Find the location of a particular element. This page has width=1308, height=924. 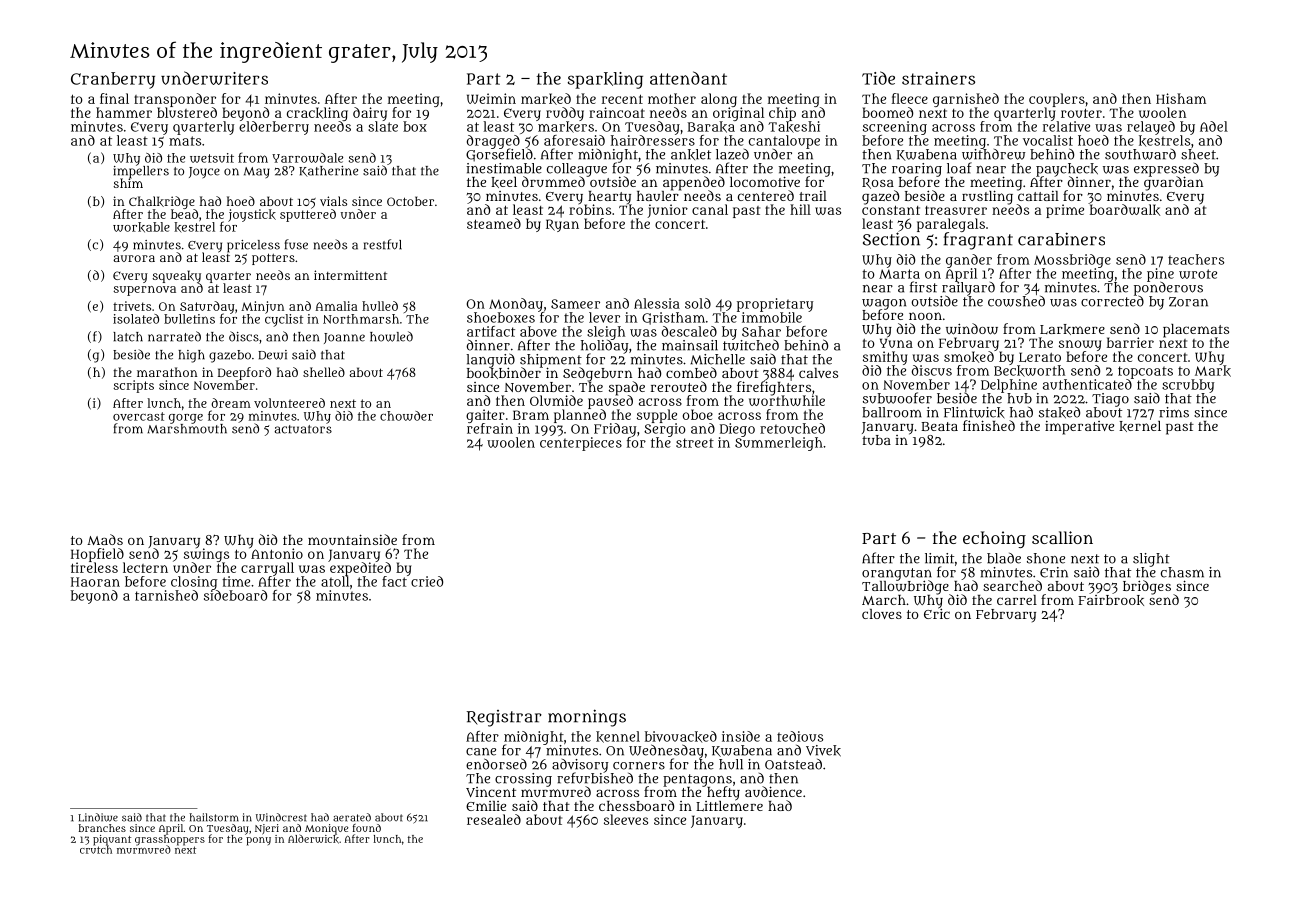

cried is located at coordinates (427, 581).
